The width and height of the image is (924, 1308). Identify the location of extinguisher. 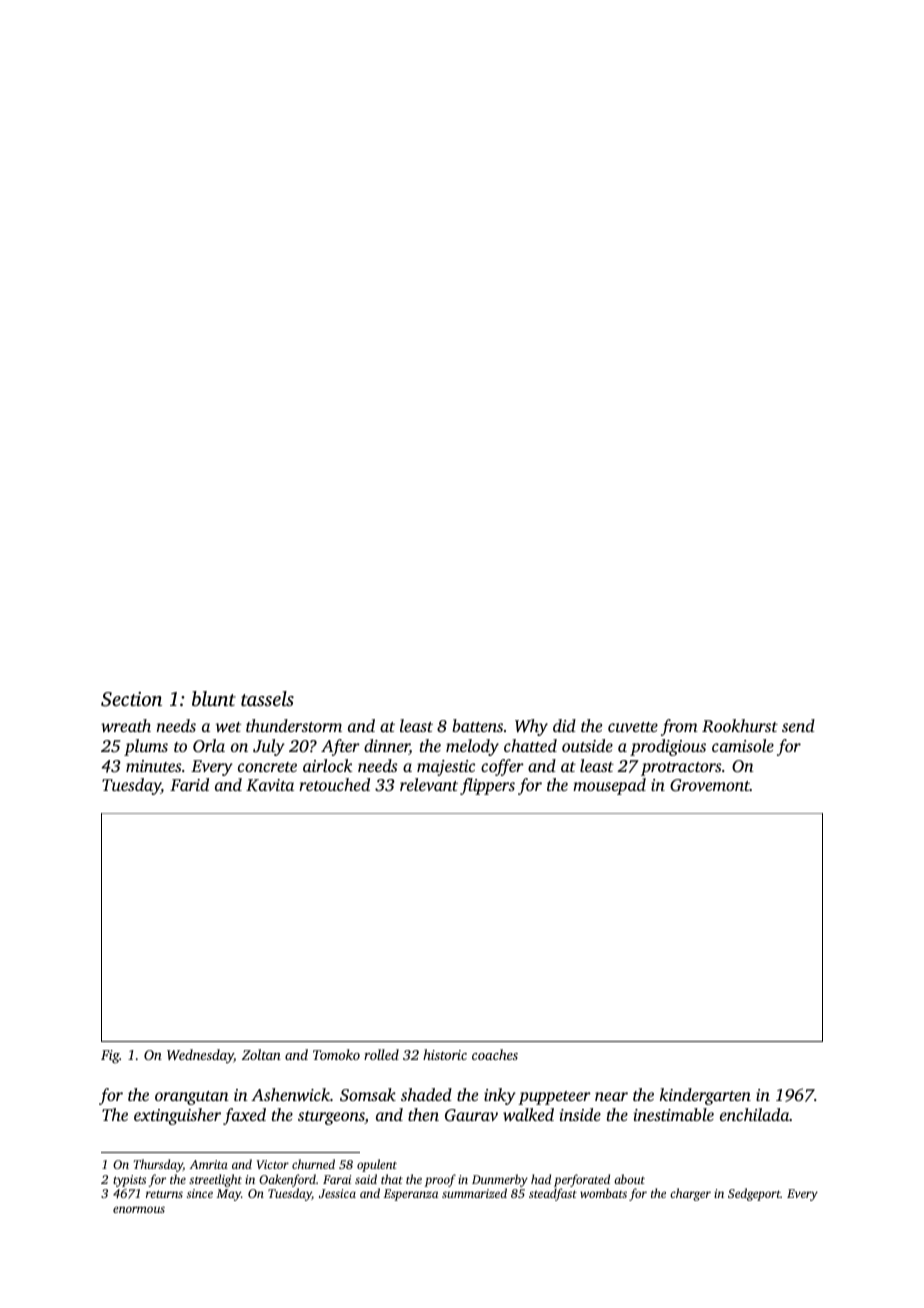
(177, 1116).
